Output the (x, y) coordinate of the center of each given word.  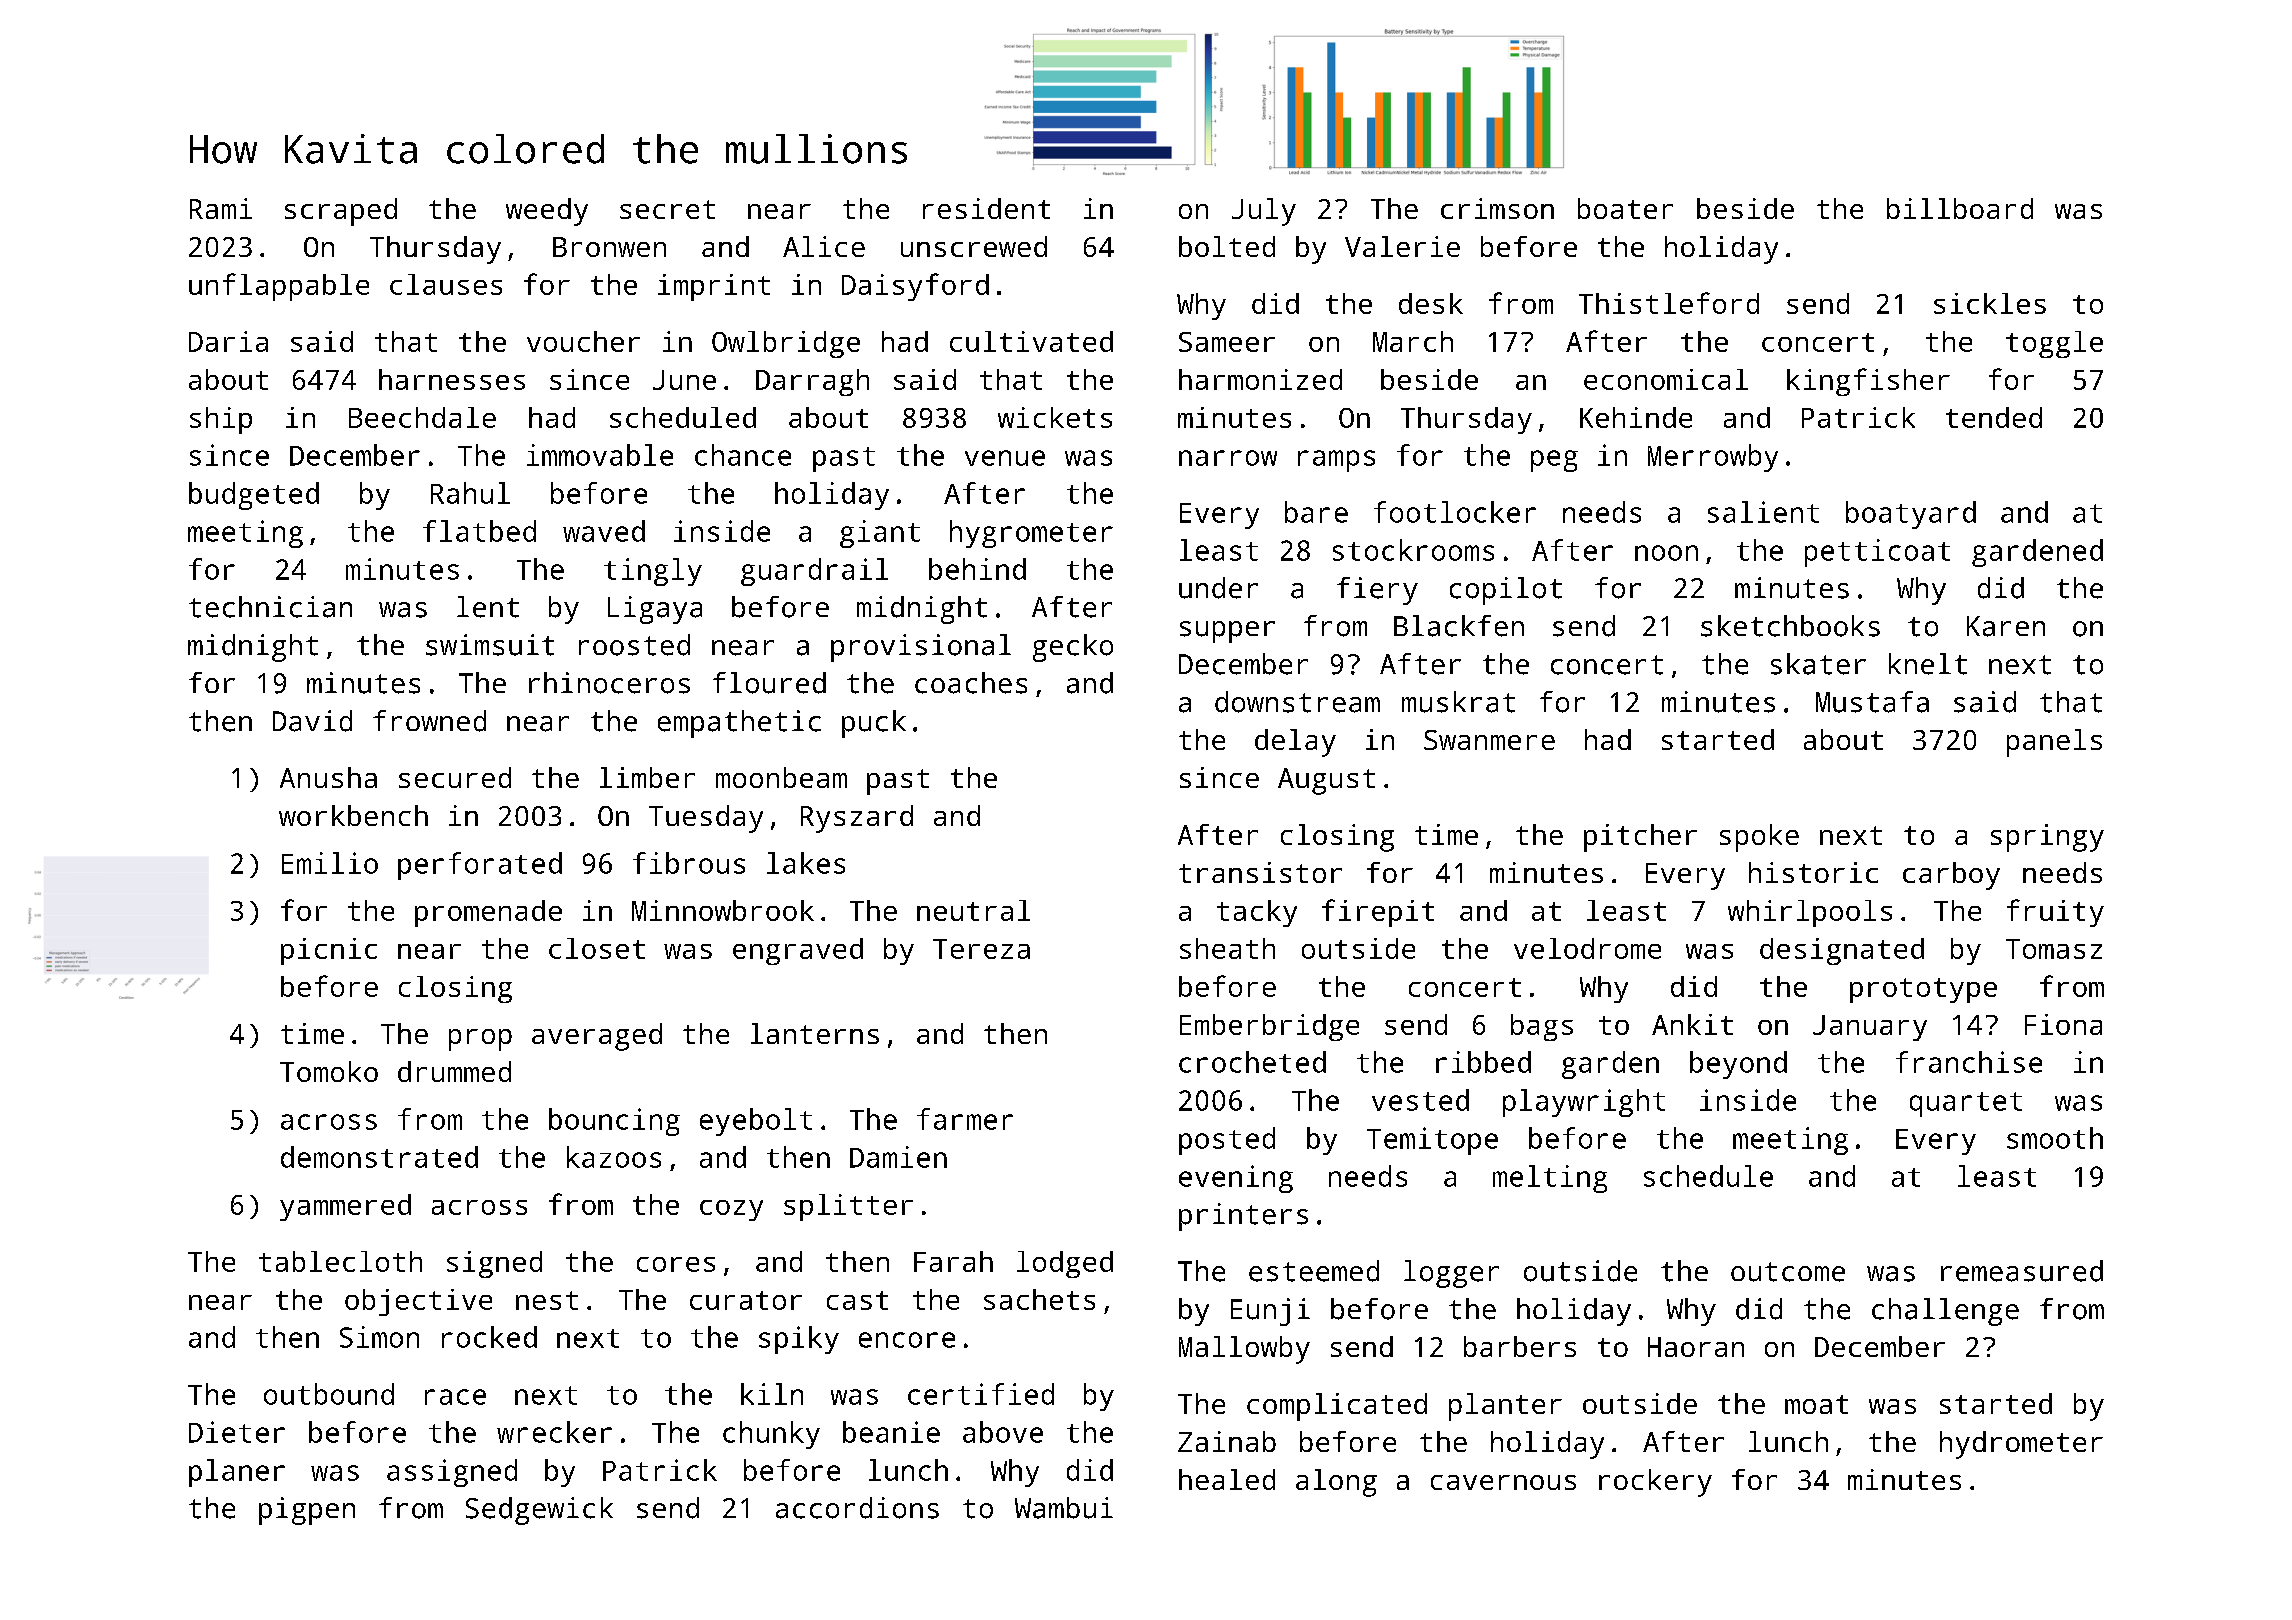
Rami (221, 208)
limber (647, 777)
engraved (798, 951)
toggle (2054, 344)
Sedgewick (539, 1511)
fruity (2055, 913)
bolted (1227, 246)
